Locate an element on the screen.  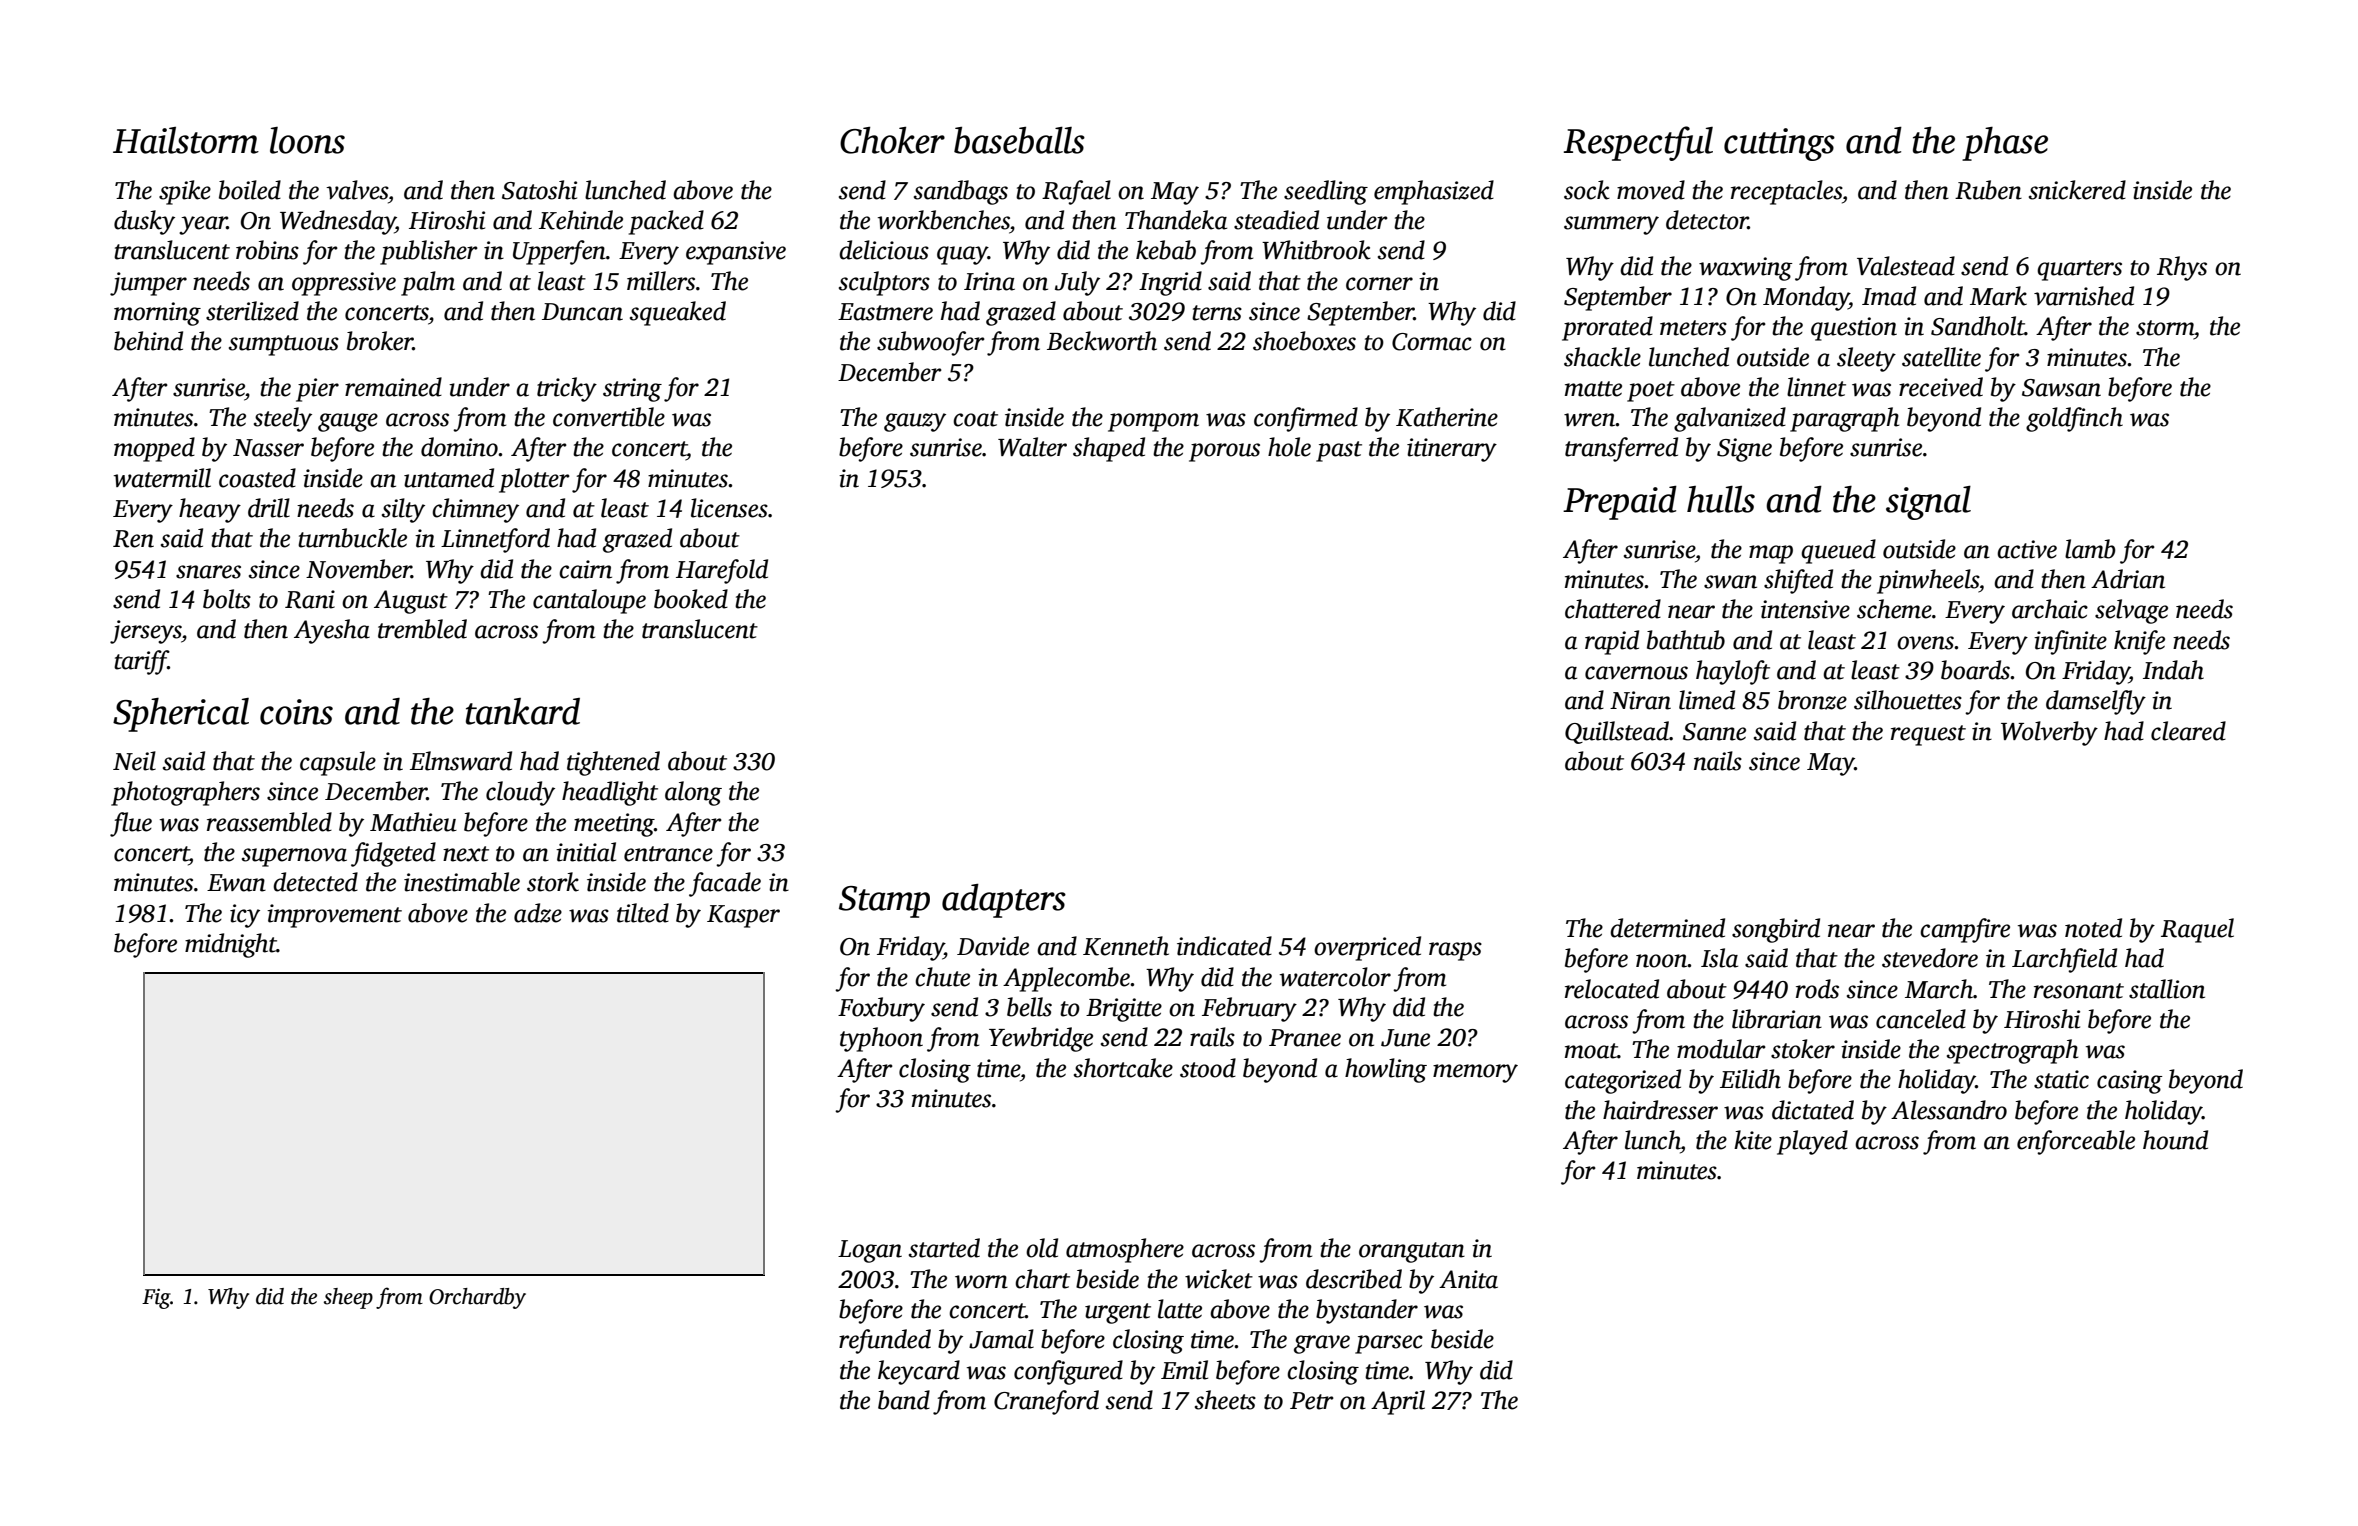
Petr is located at coordinates (1312, 1401).
